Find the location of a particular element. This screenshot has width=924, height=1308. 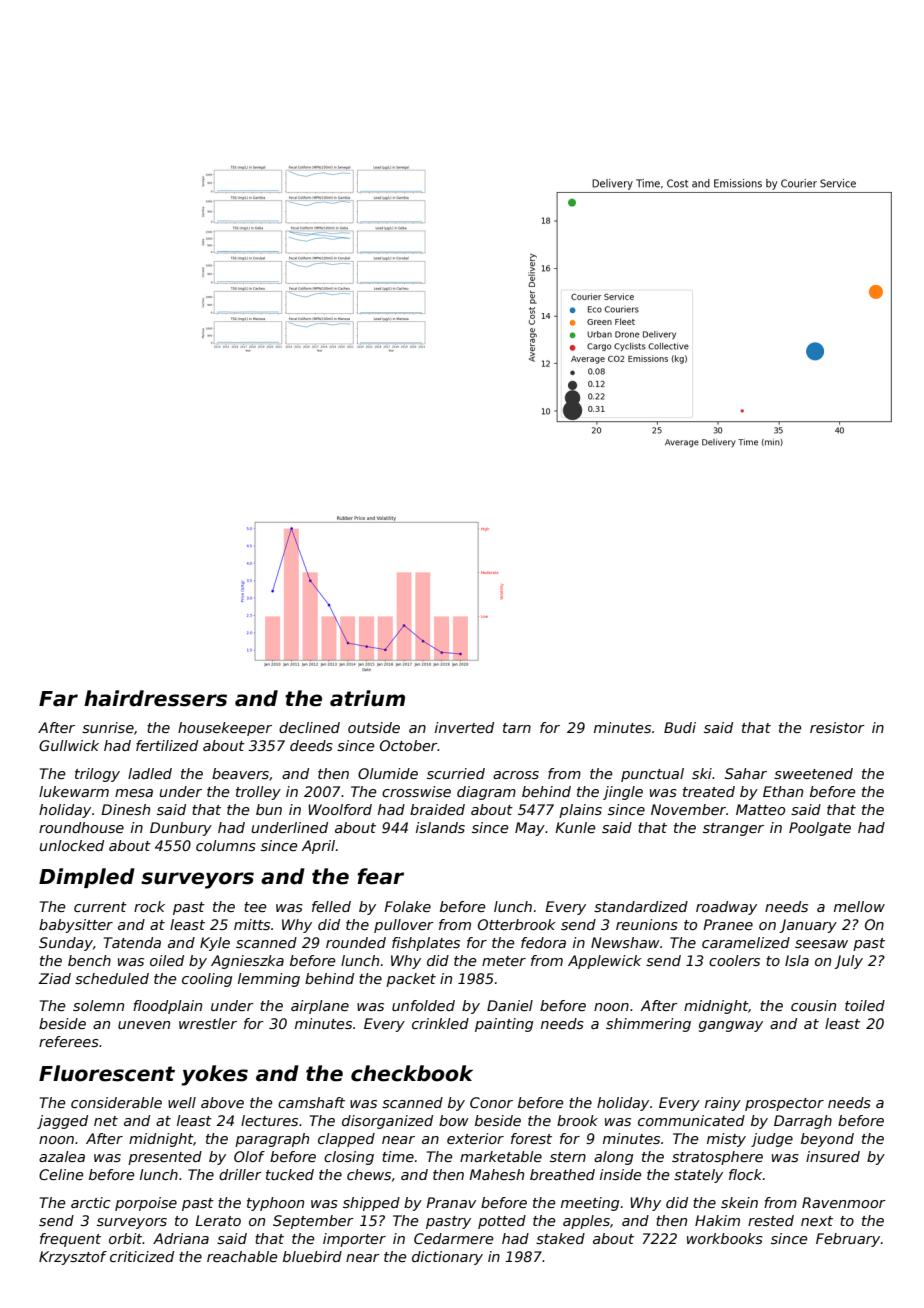

Cedarmere is located at coordinates (453, 1238).
